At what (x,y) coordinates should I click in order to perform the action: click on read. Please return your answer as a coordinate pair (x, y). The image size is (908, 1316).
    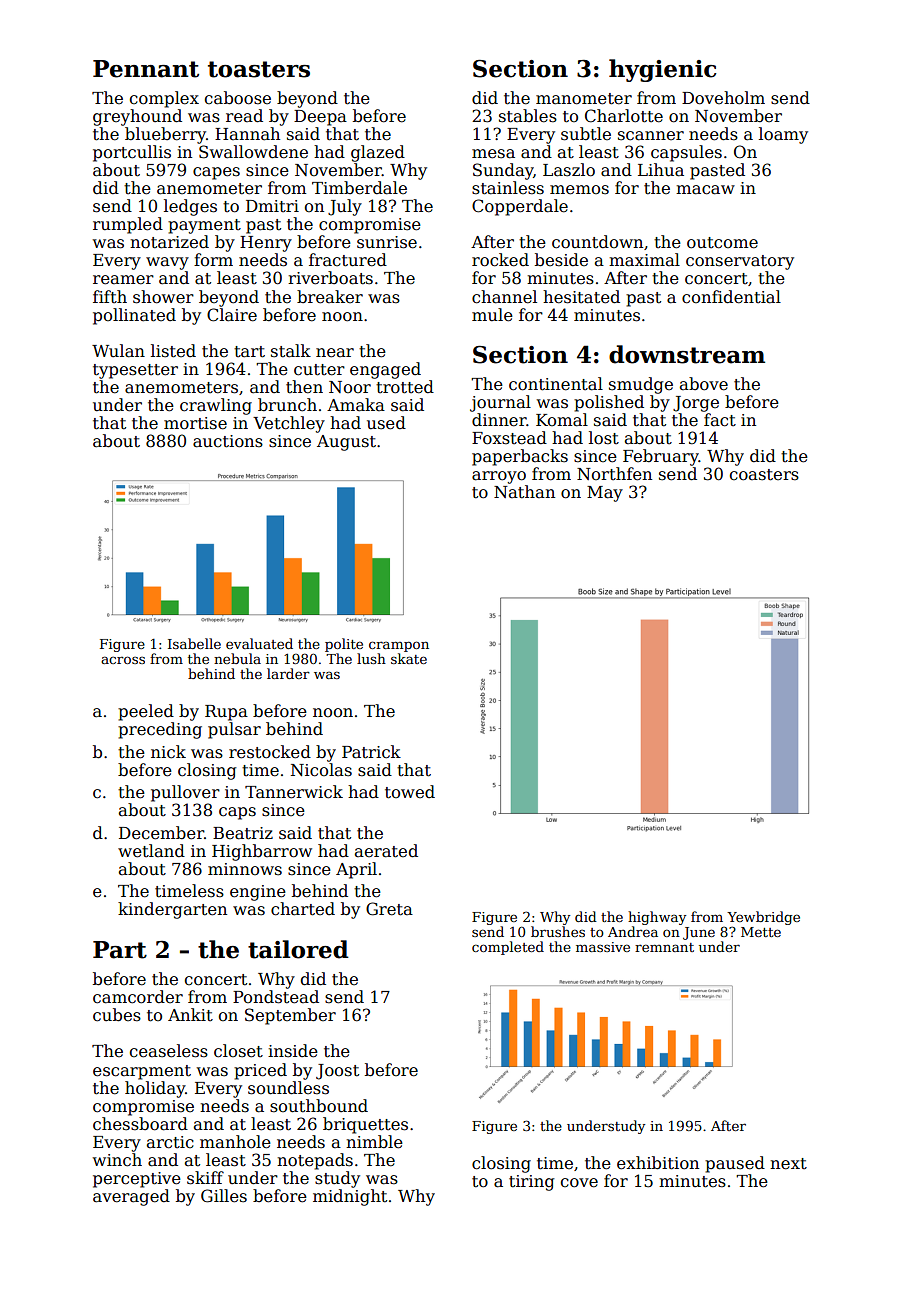
    Looking at the image, I should click on (244, 116).
